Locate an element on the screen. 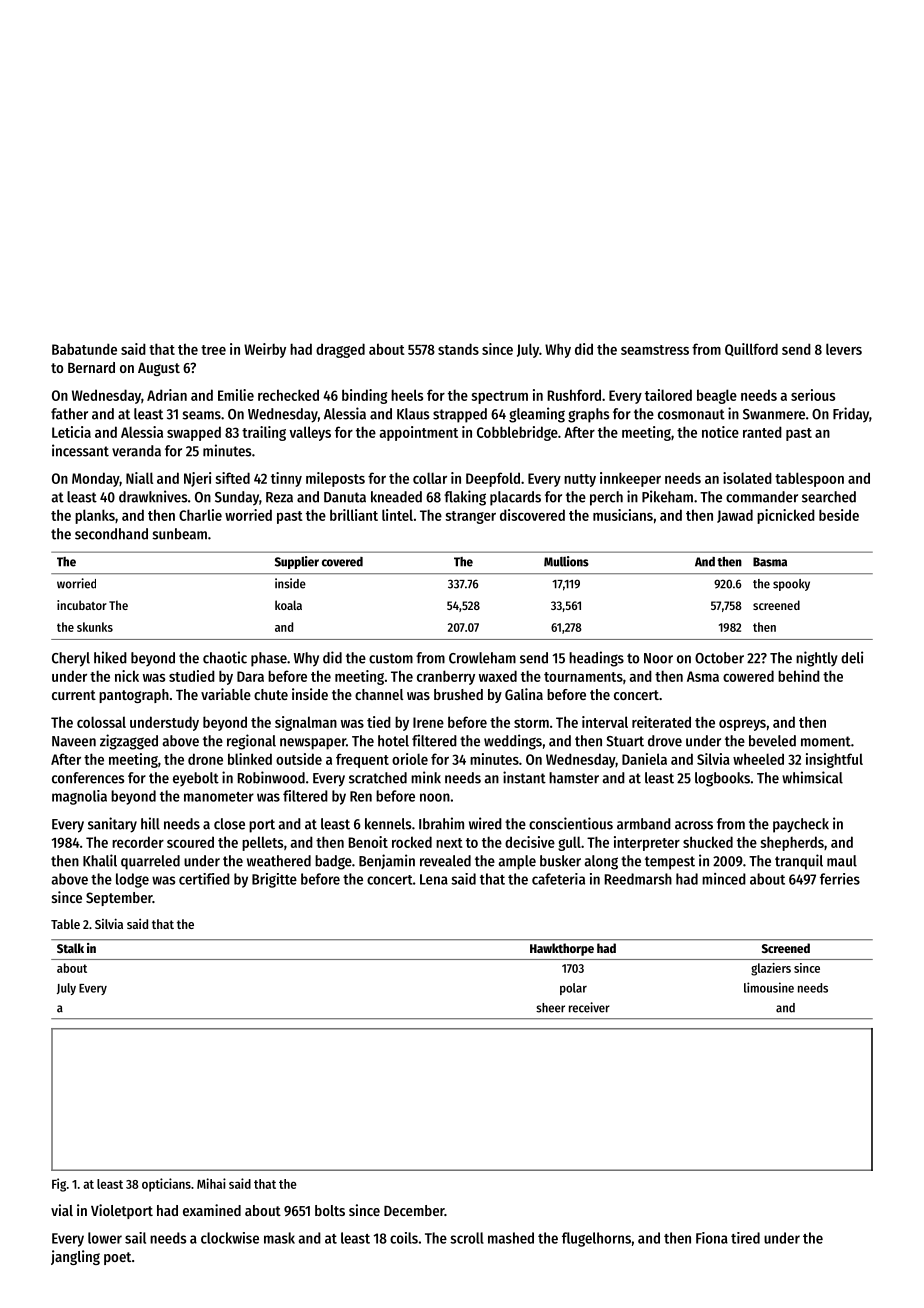 This screenshot has height=1308, width=924. sheer is located at coordinates (550, 1008).
